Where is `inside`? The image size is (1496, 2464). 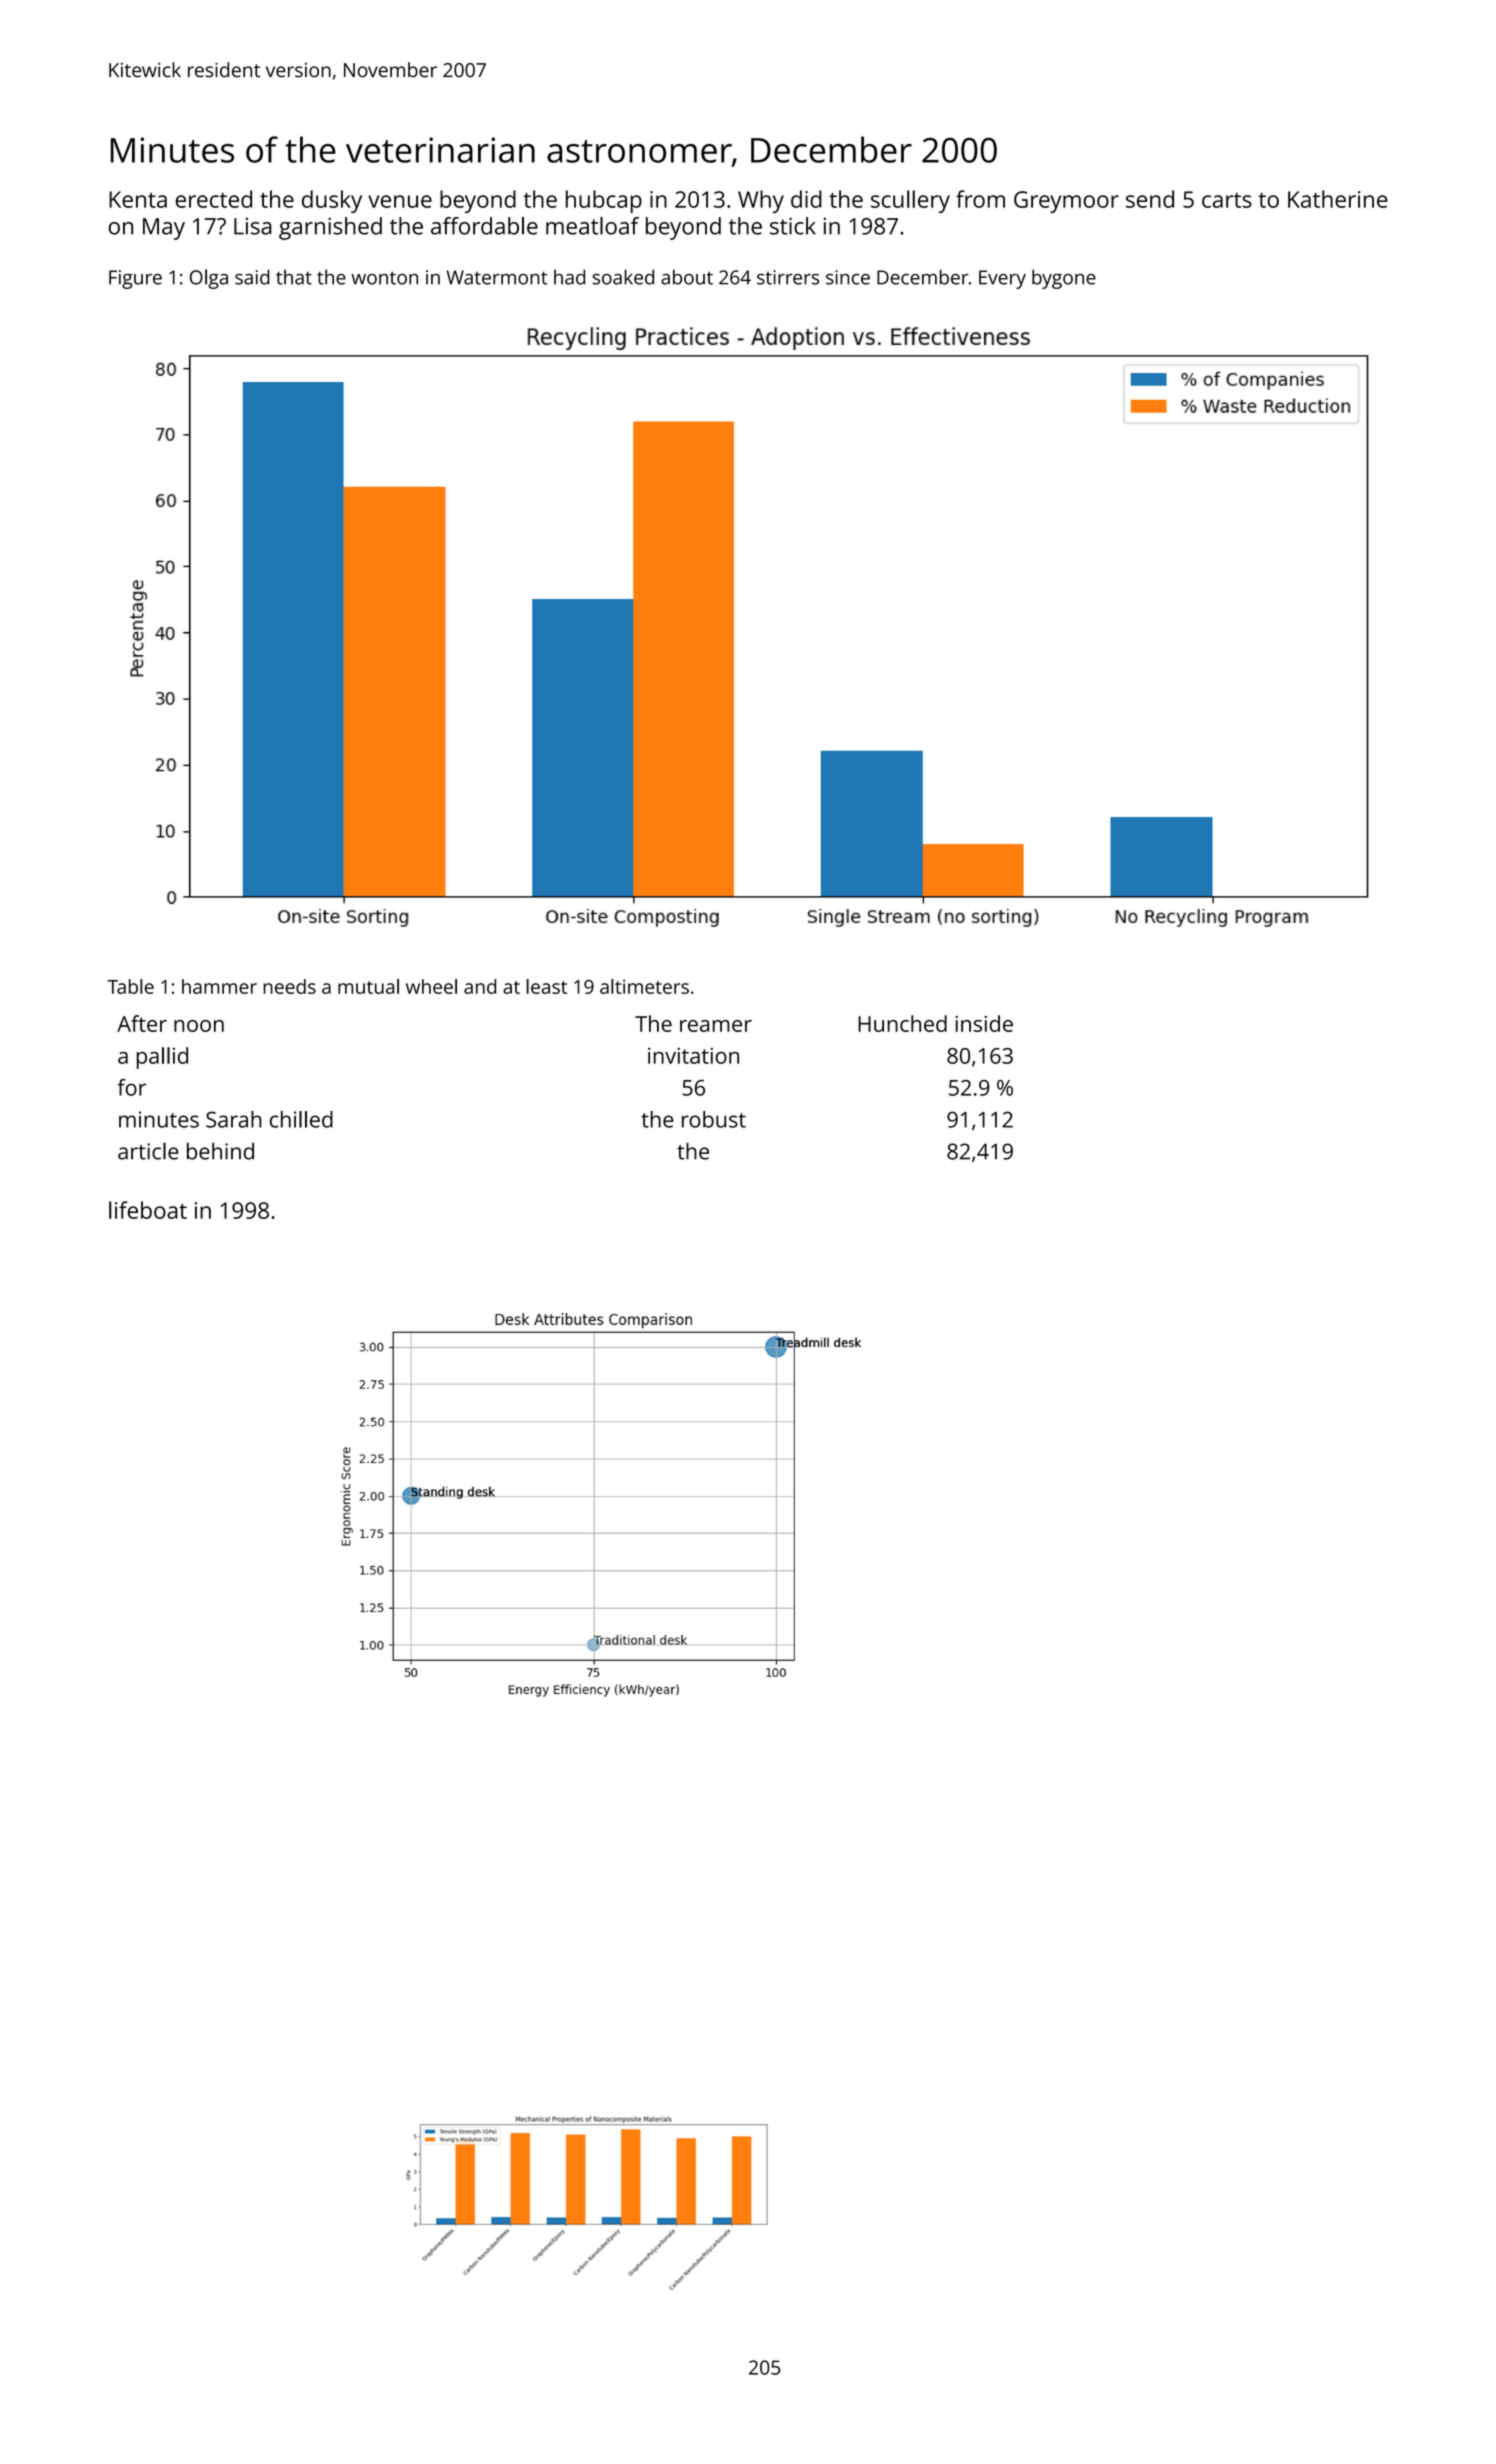
inside is located at coordinates (984, 1023).
